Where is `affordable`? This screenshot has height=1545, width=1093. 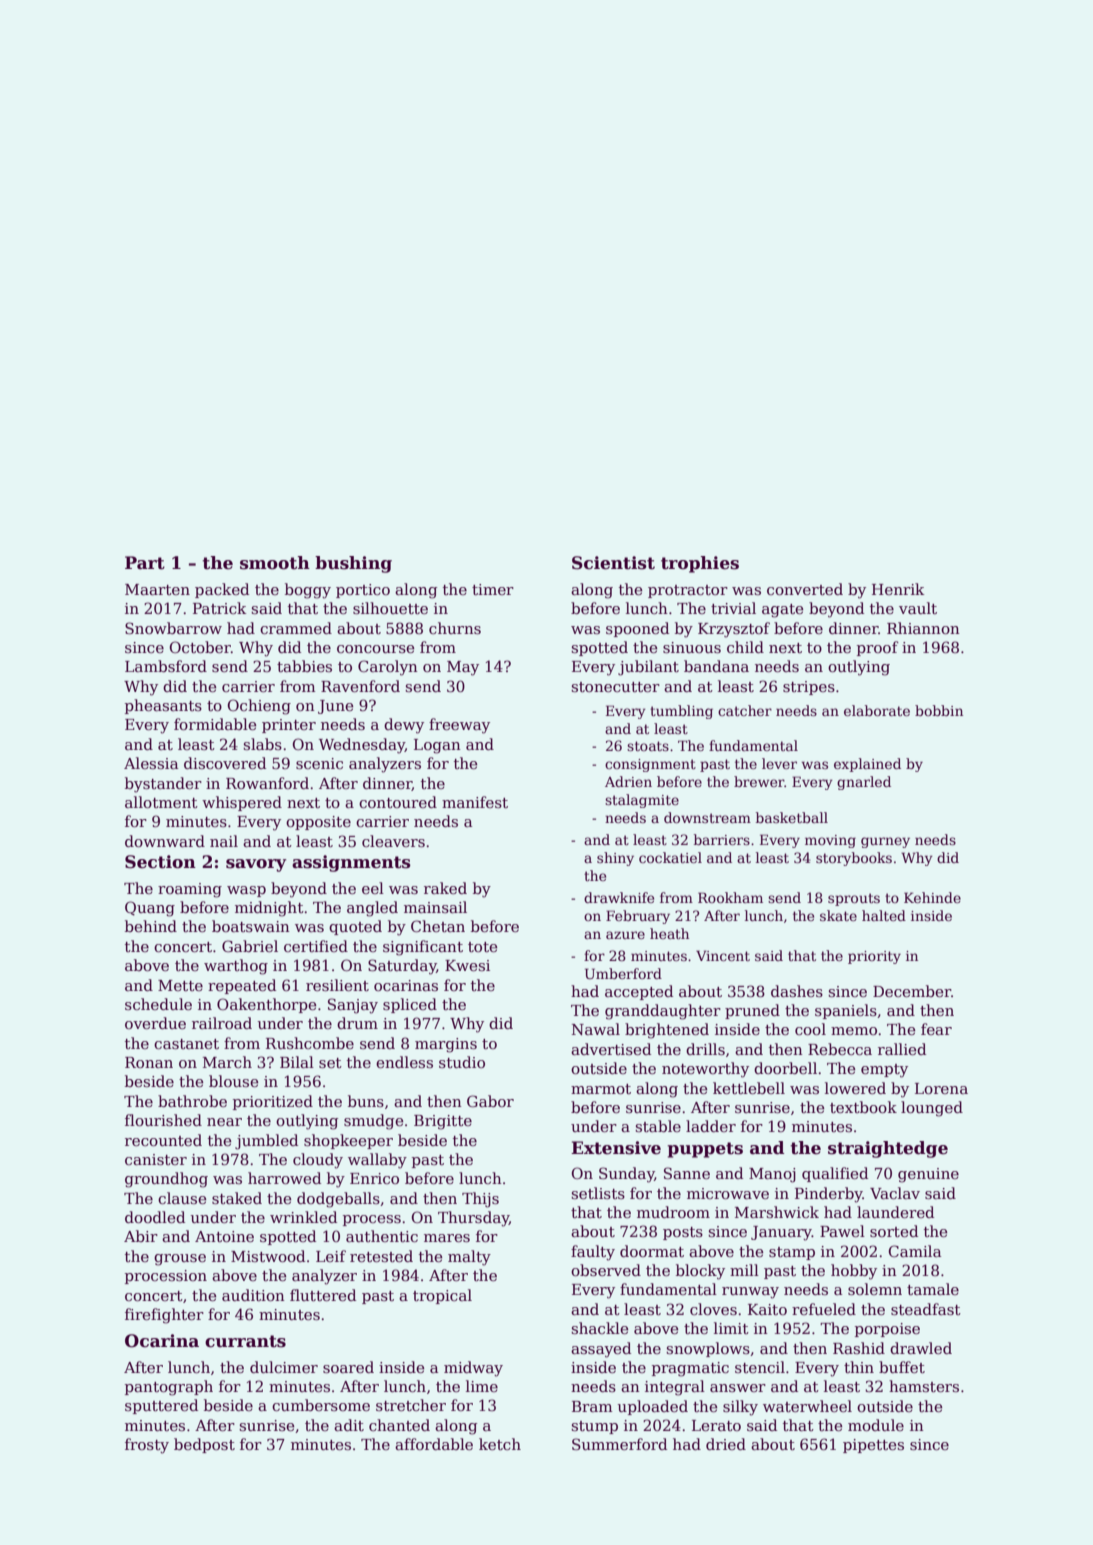
affordable is located at coordinates (434, 1444).
